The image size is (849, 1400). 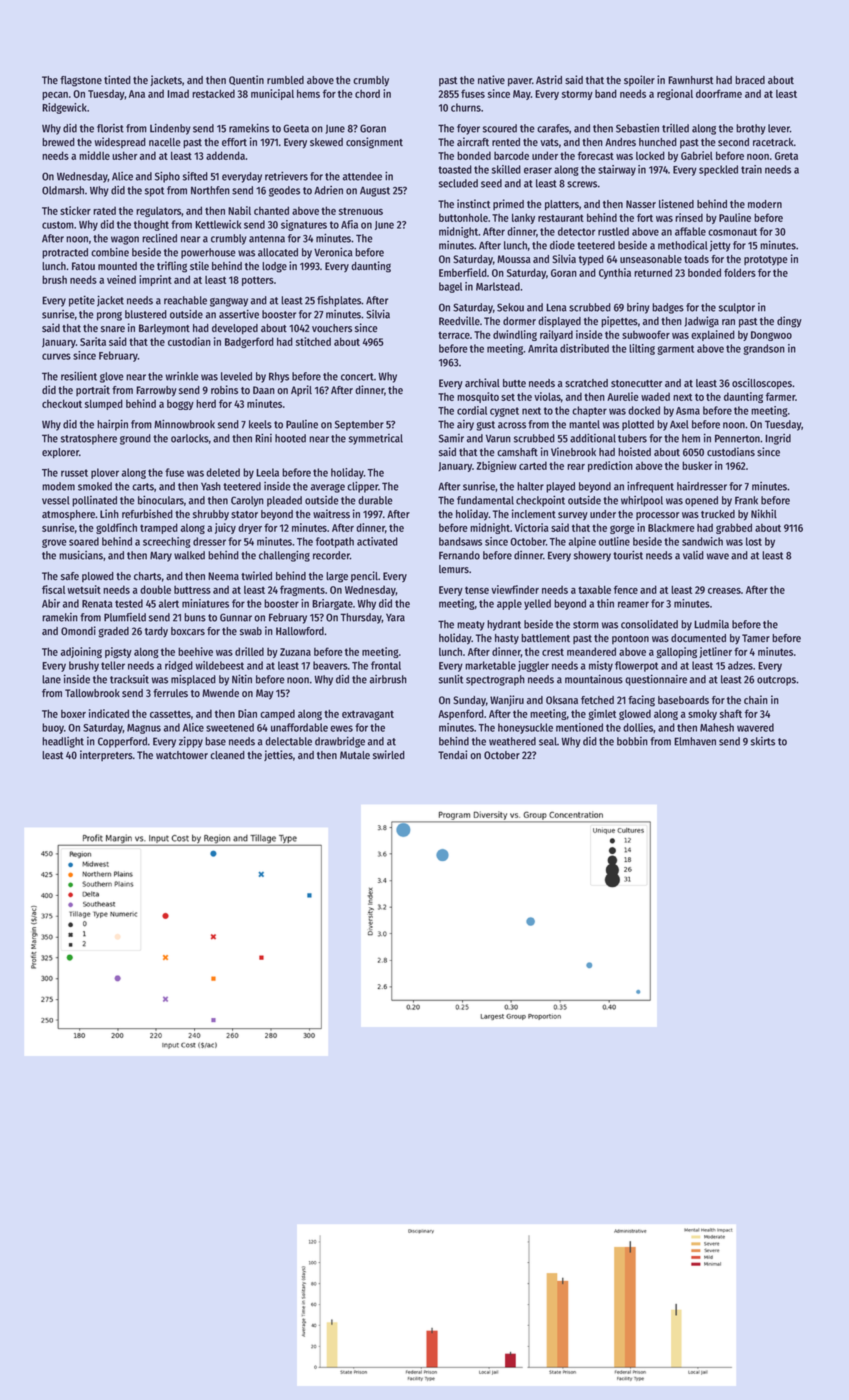 What do you see at coordinates (690, 80) in the screenshot?
I see `Fawnhurst` at bounding box center [690, 80].
